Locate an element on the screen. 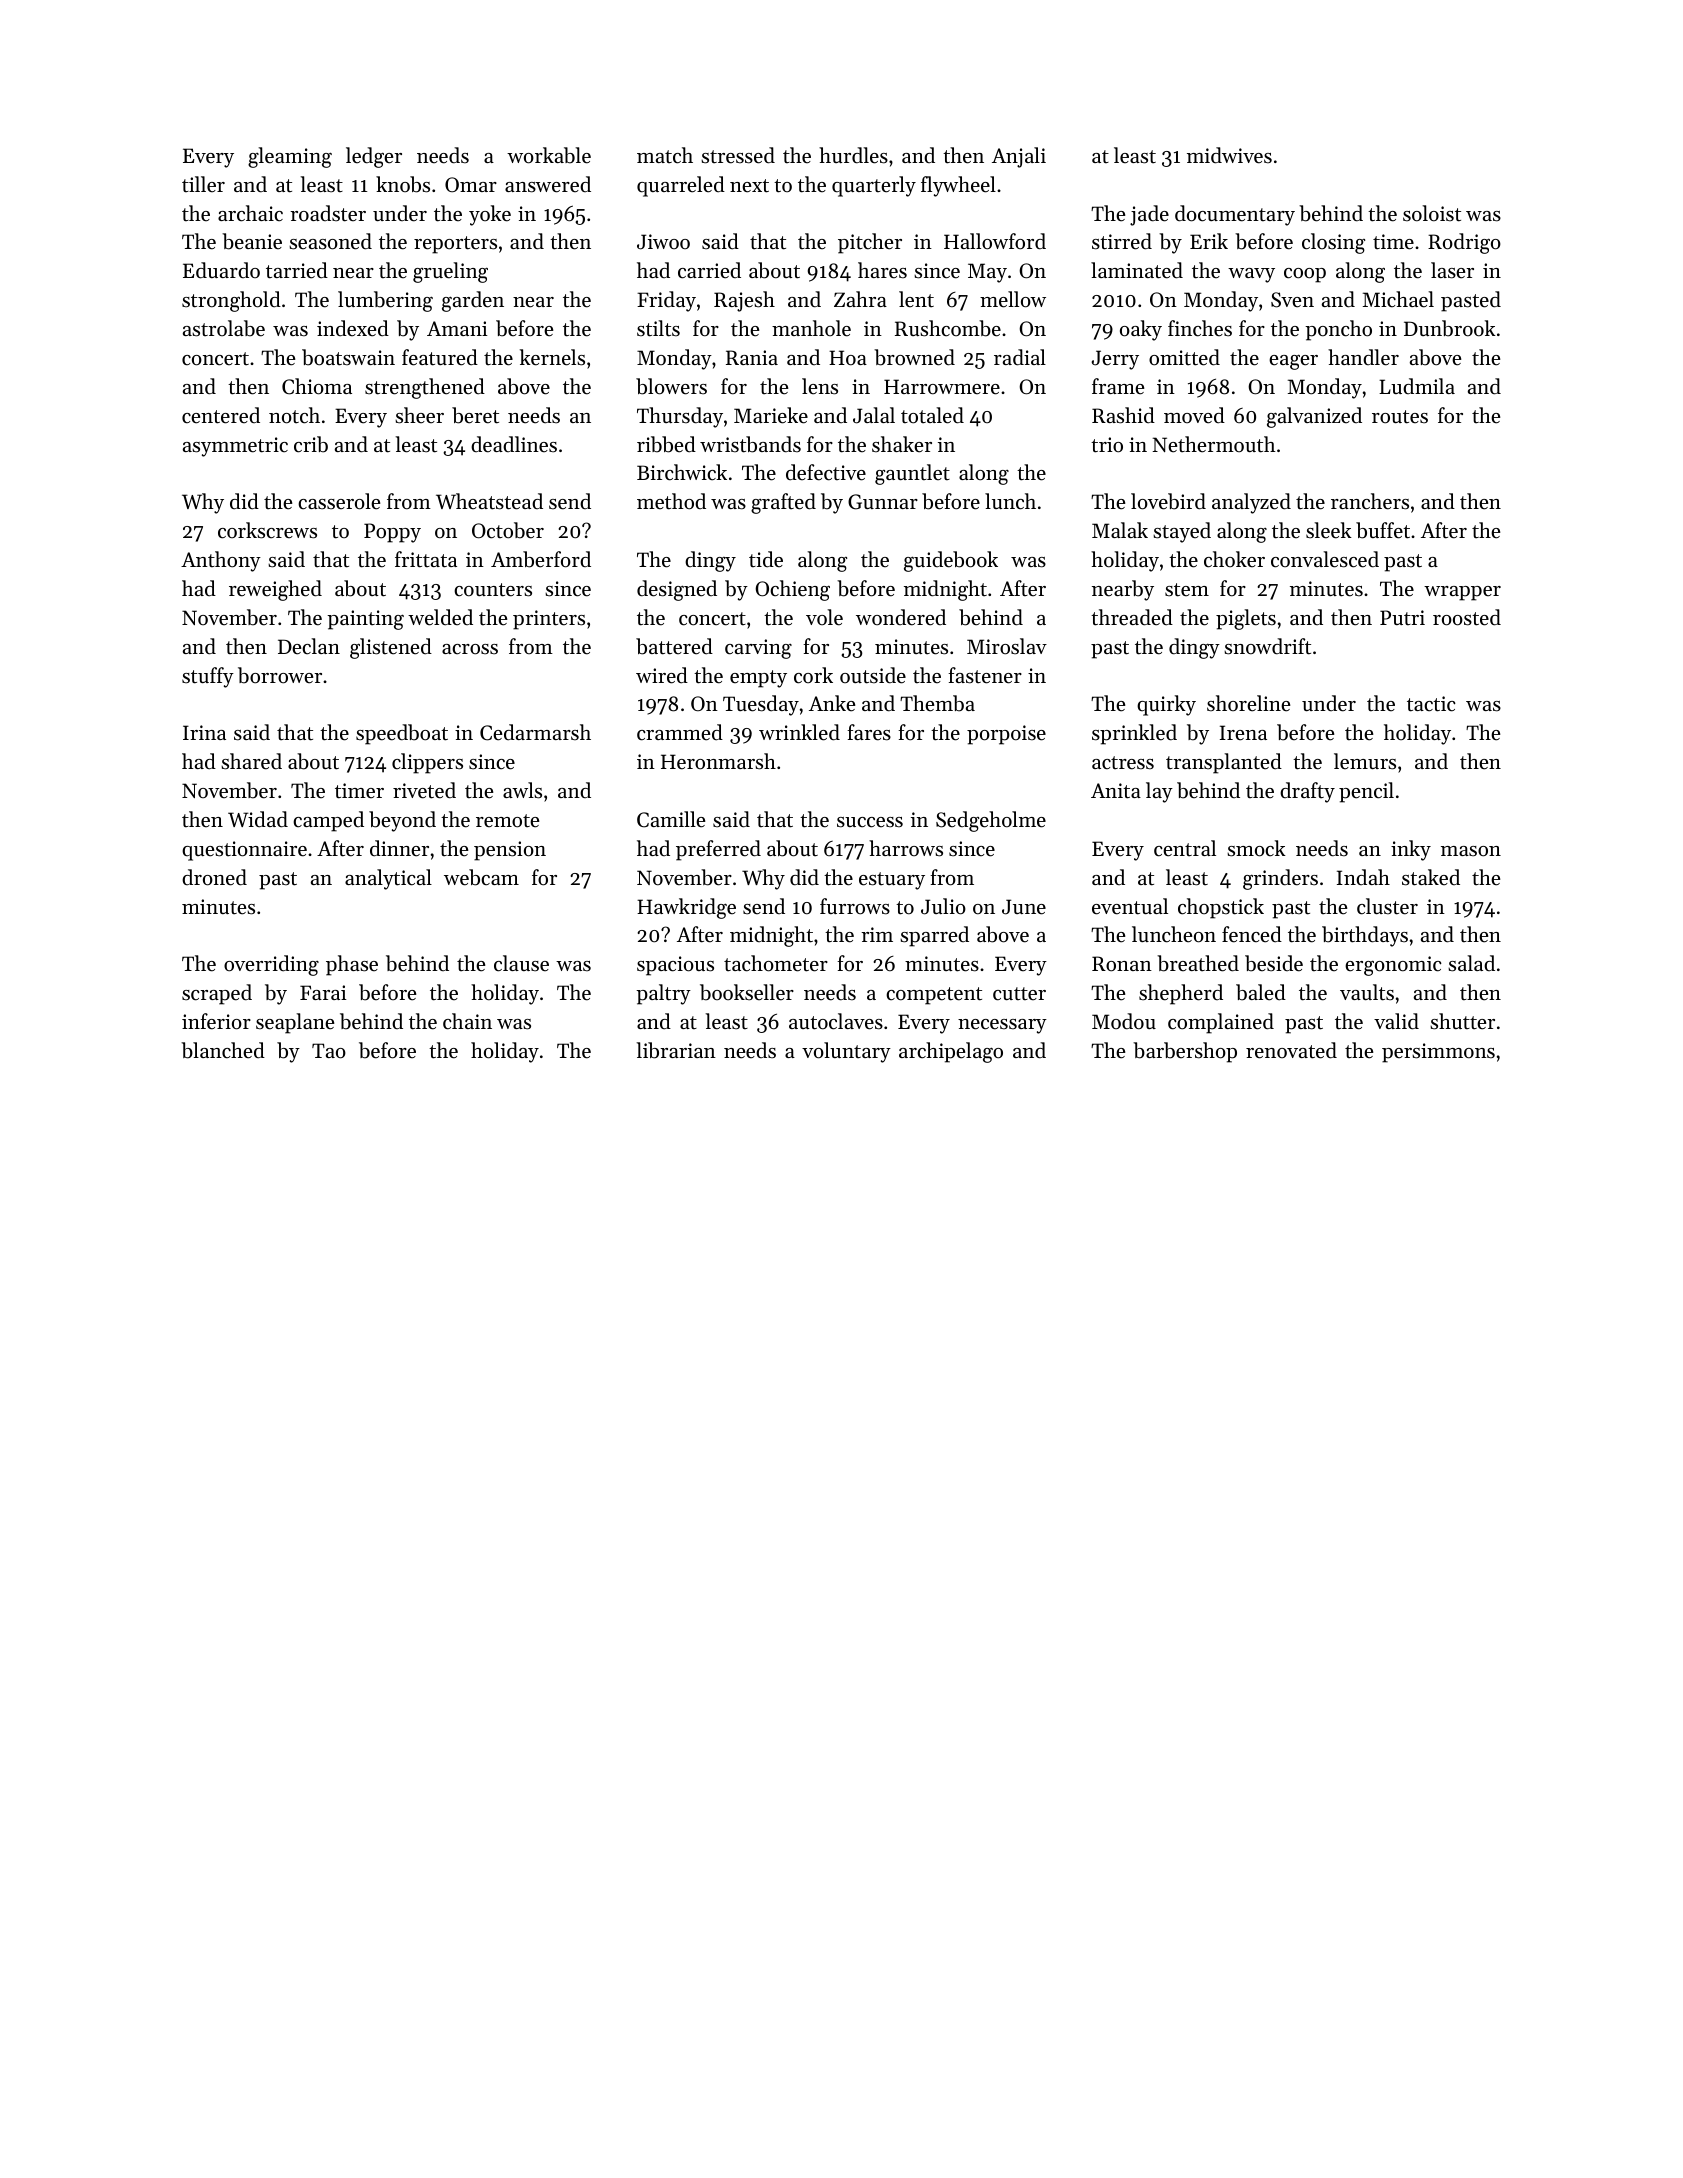 The image size is (1683, 2178). soloist is located at coordinates (1432, 213).
